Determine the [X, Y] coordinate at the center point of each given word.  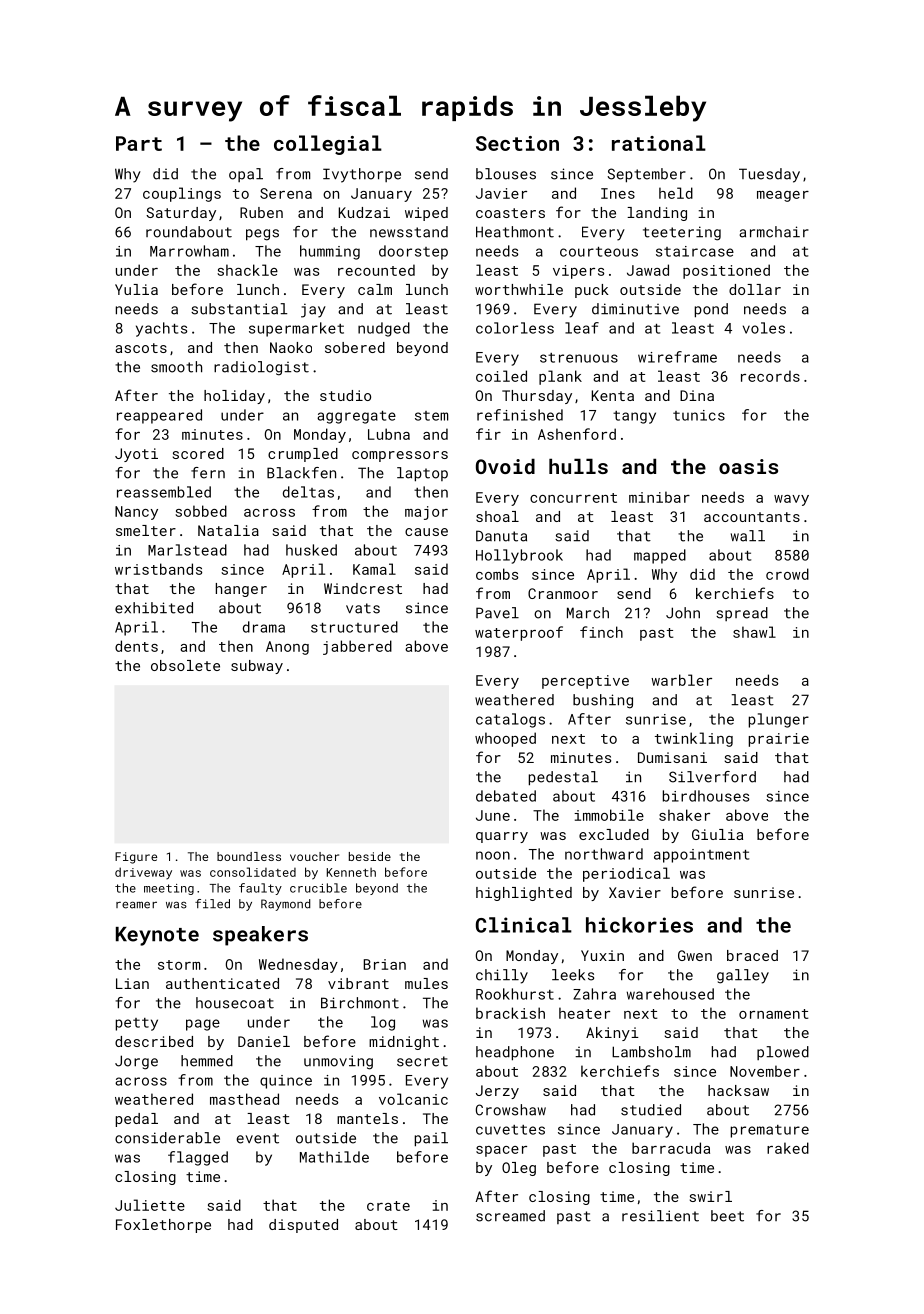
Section [517, 143]
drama [264, 627]
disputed [303, 1226]
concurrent [573, 498]
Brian [385, 964]
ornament [773, 1014]
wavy [791, 500]
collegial [328, 145]
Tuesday [769, 175]
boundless [249, 856]
